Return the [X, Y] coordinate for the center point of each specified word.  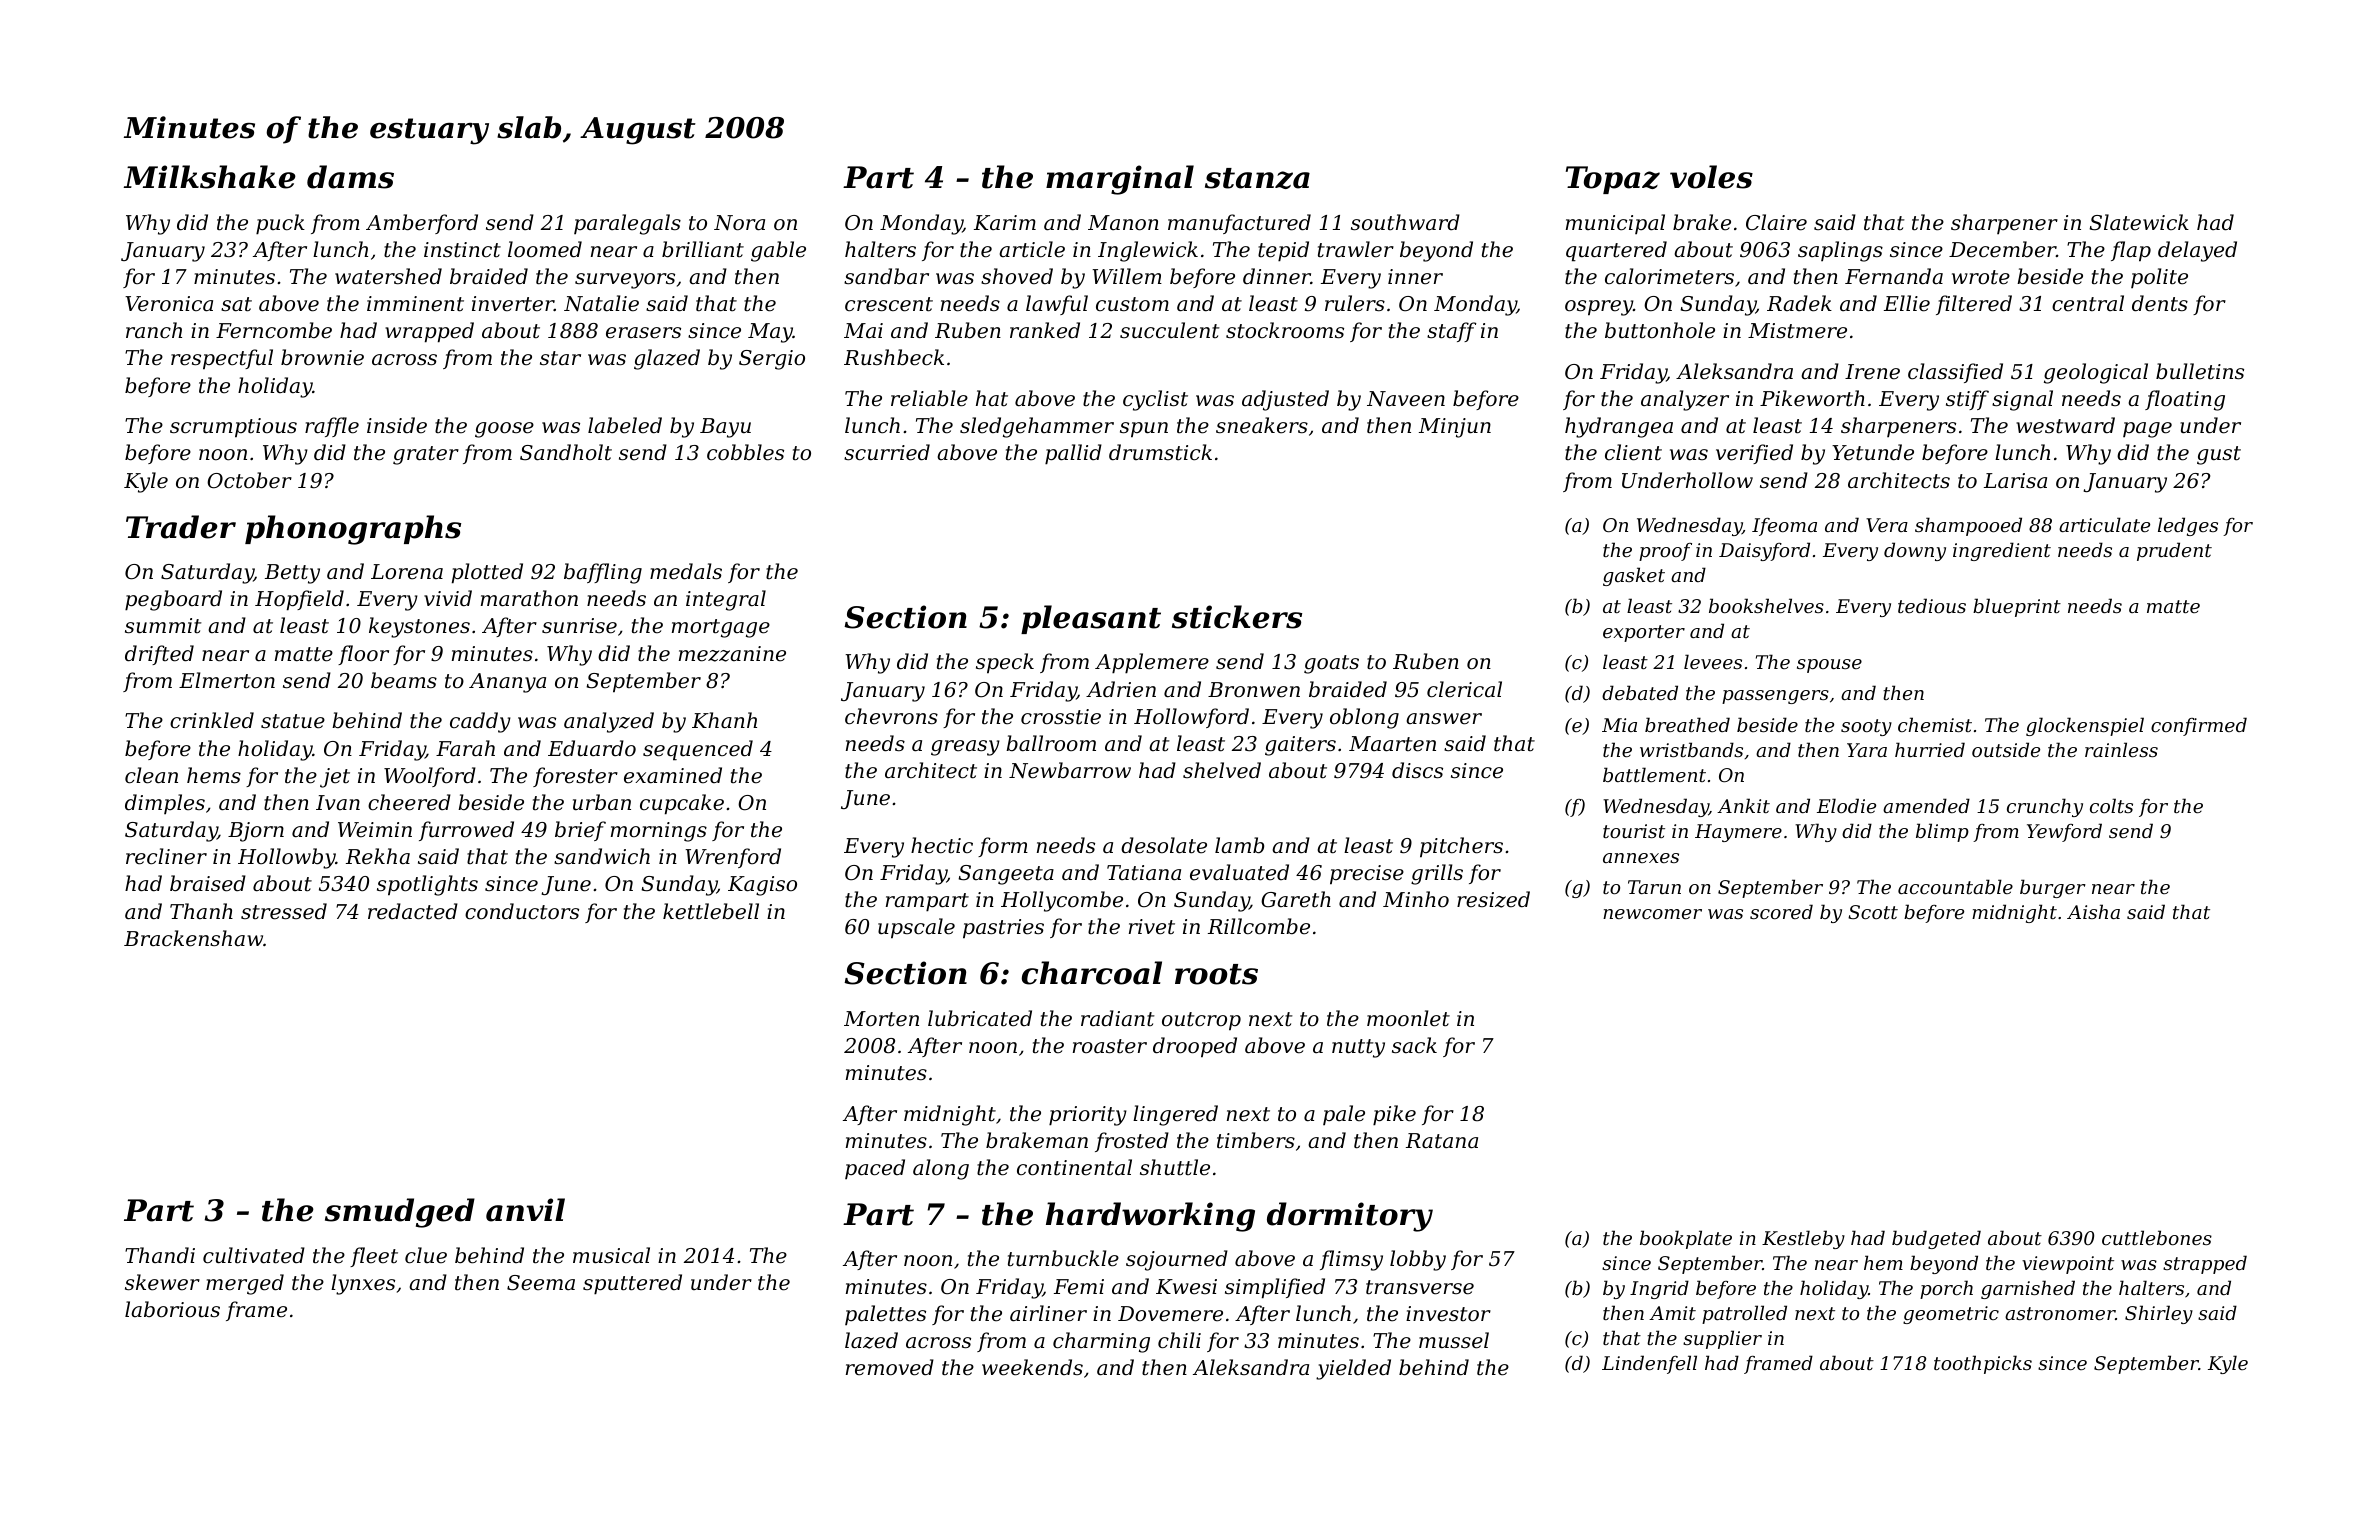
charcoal [1092, 973]
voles [1711, 177]
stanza [1257, 178]
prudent [2174, 551]
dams [350, 177]
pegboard [173, 600]
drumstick [1160, 452]
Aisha [2093, 911]
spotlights [427, 885]
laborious [172, 1309]
